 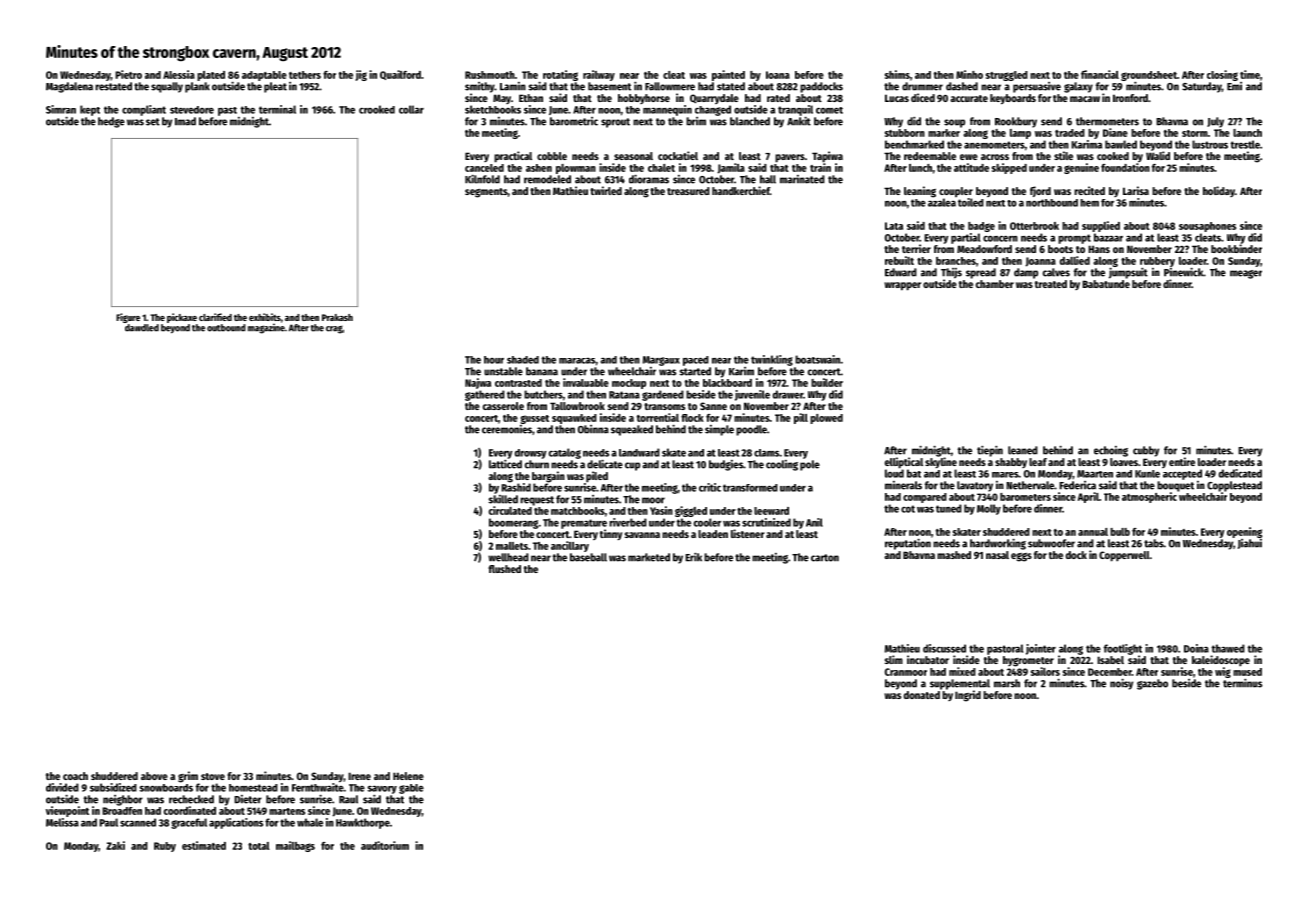 What do you see at coordinates (265, 317) in the screenshot?
I see `exhibits` at bounding box center [265, 317].
